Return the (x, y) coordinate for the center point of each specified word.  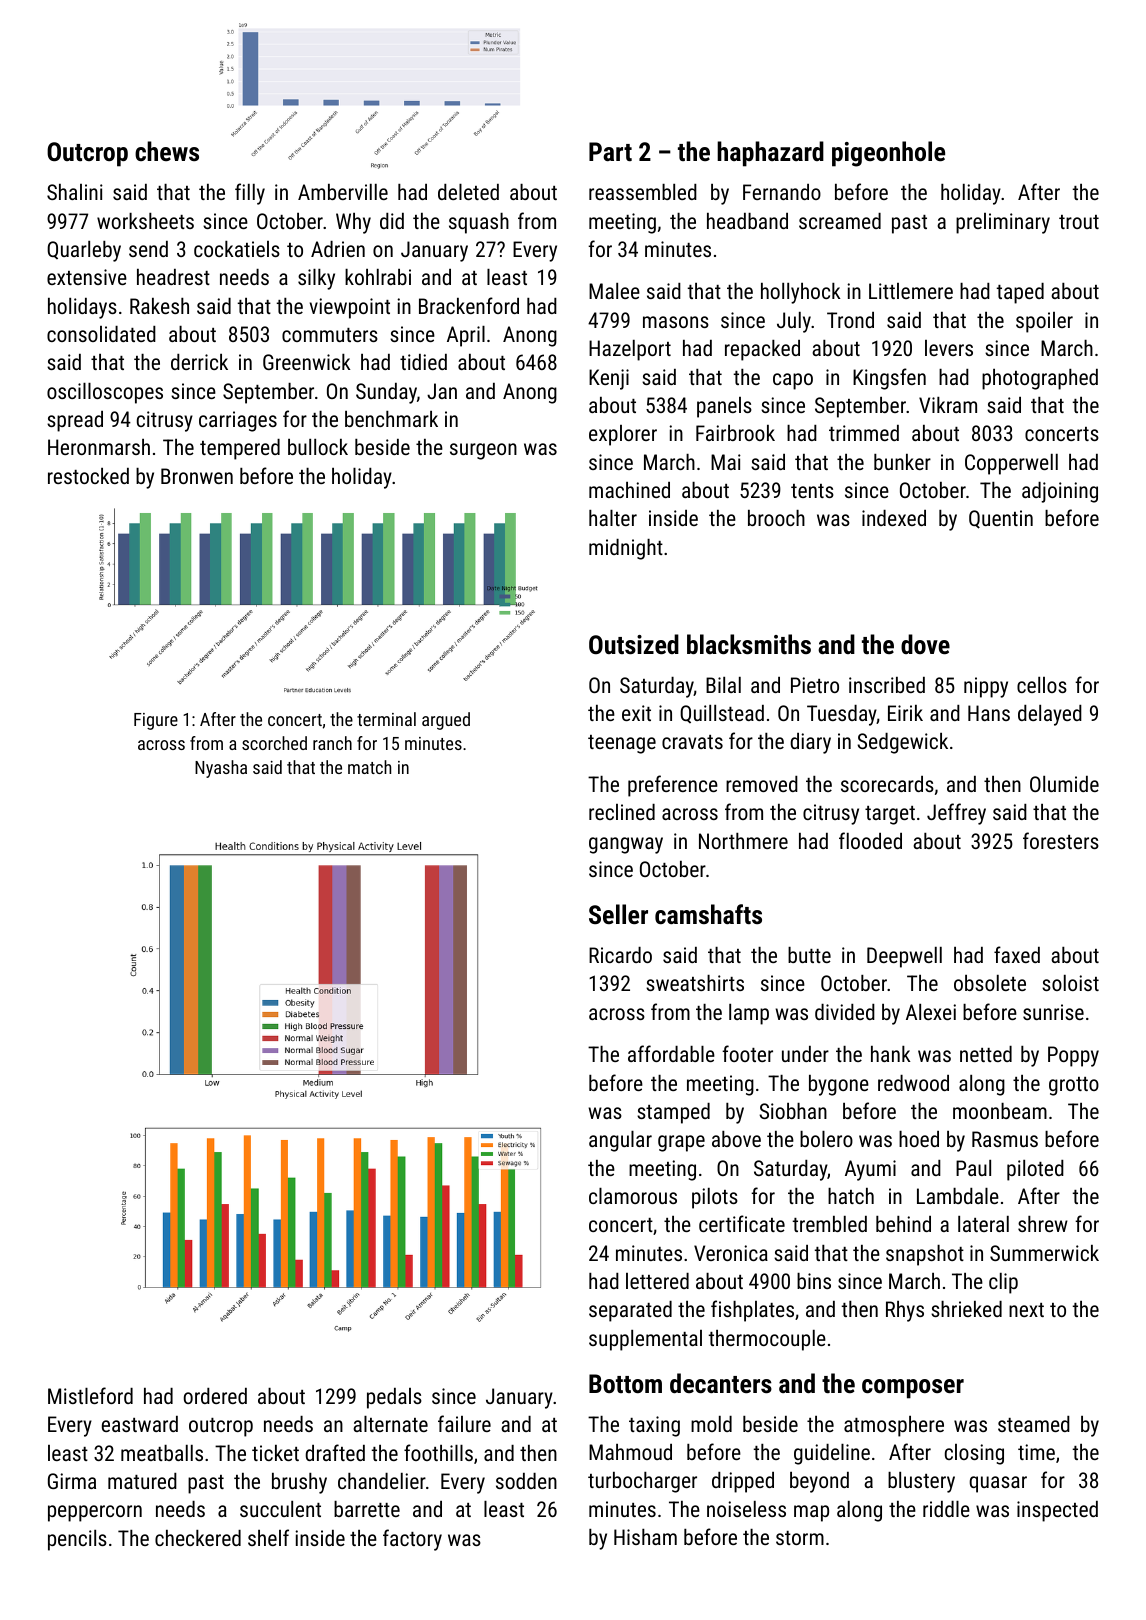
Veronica (731, 1253)
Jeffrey (956, 814)
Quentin (1001, 519)
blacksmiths (749, 644)
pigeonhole (888, 154)
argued (446, 721)
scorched (274, 743)
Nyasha (221, 769)
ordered (215, 1396)
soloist (1070, 983)
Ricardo (620, 955)
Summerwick (1044, 1253)
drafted (335, 1452)
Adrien (338, 249)
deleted (468, 192)
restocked (88, 476)
